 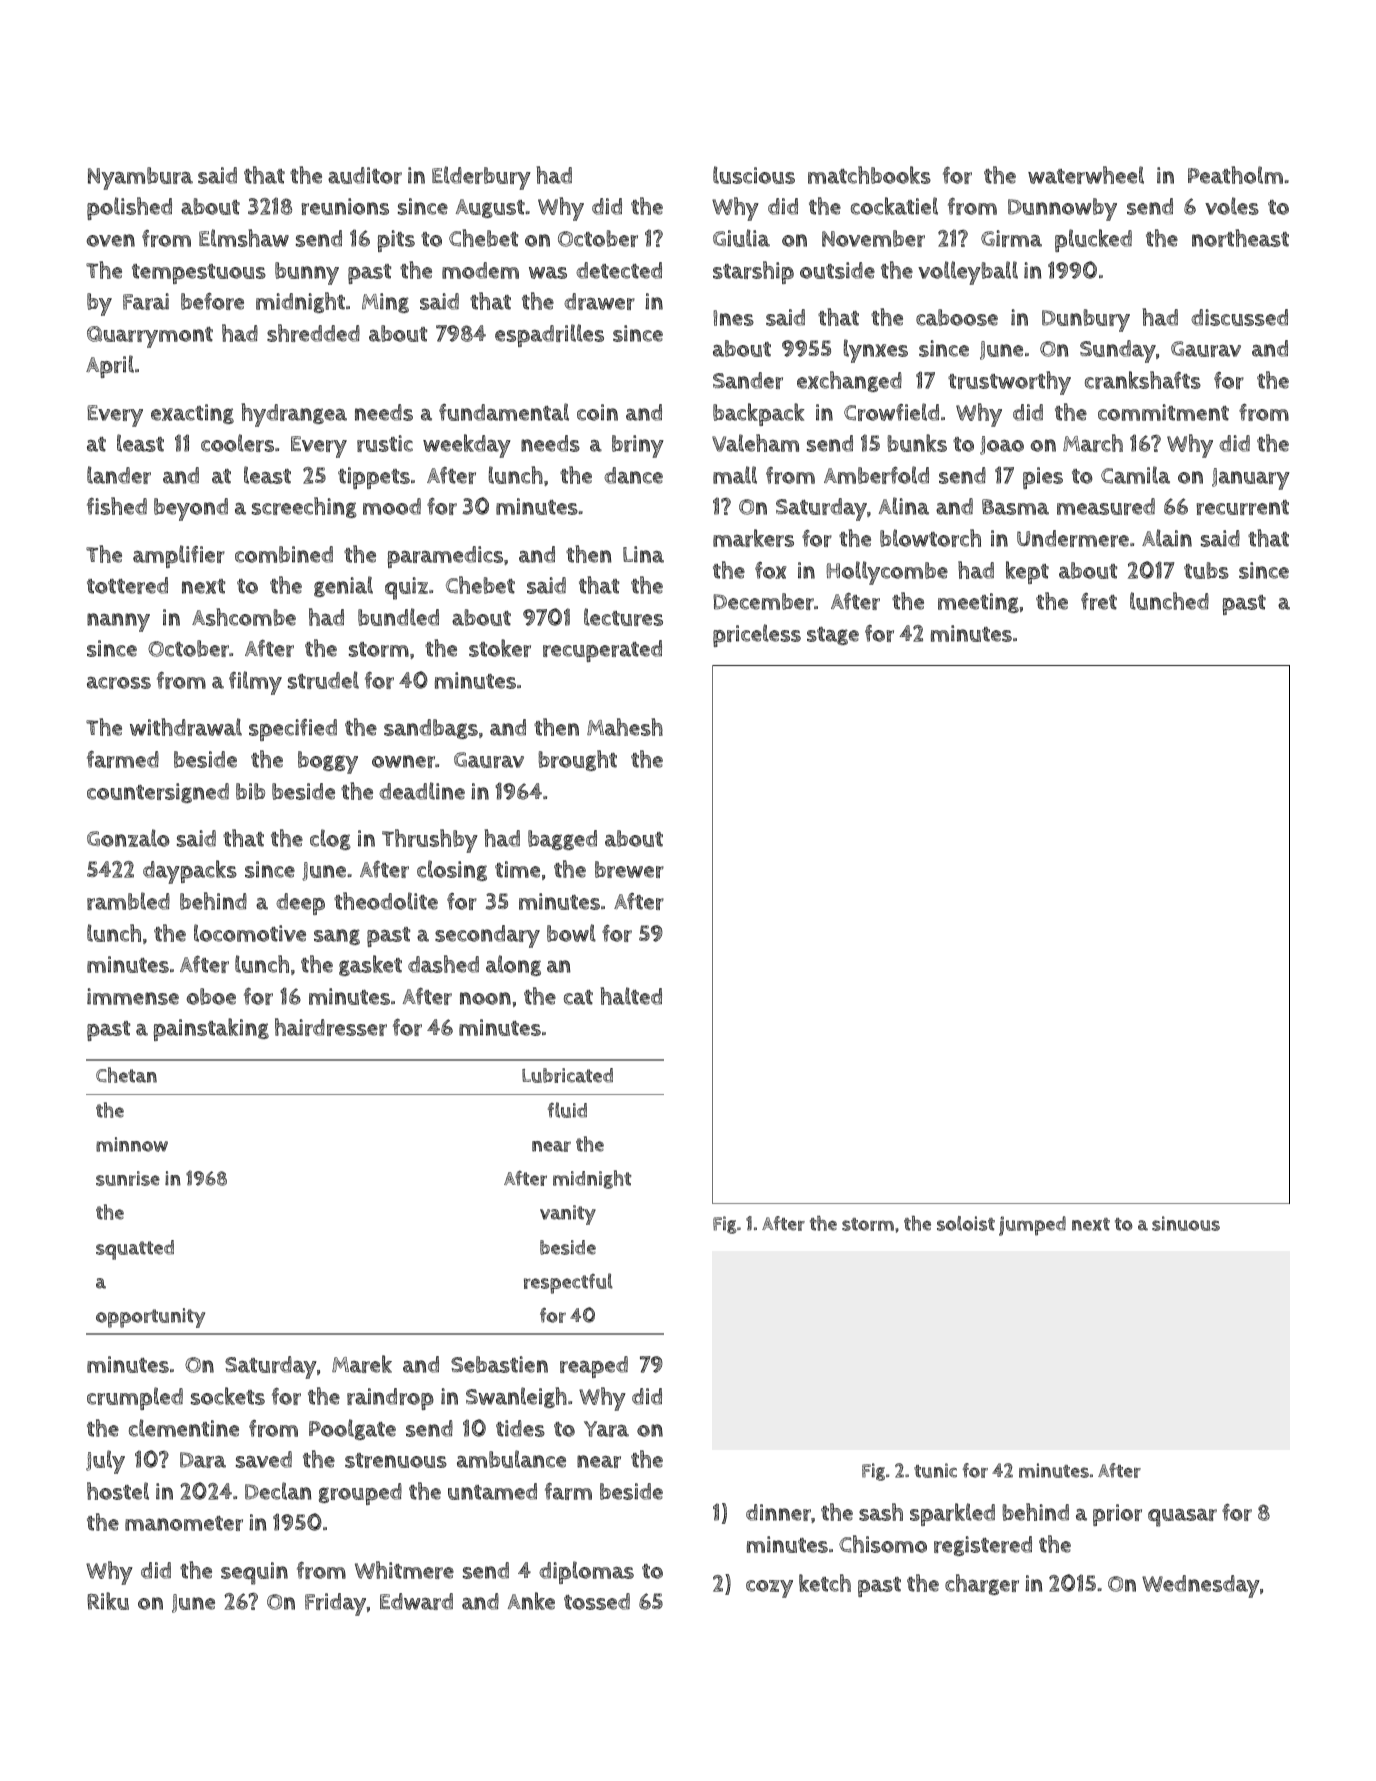 I want to click on waterwheel, so click(x=1086, y=175).
